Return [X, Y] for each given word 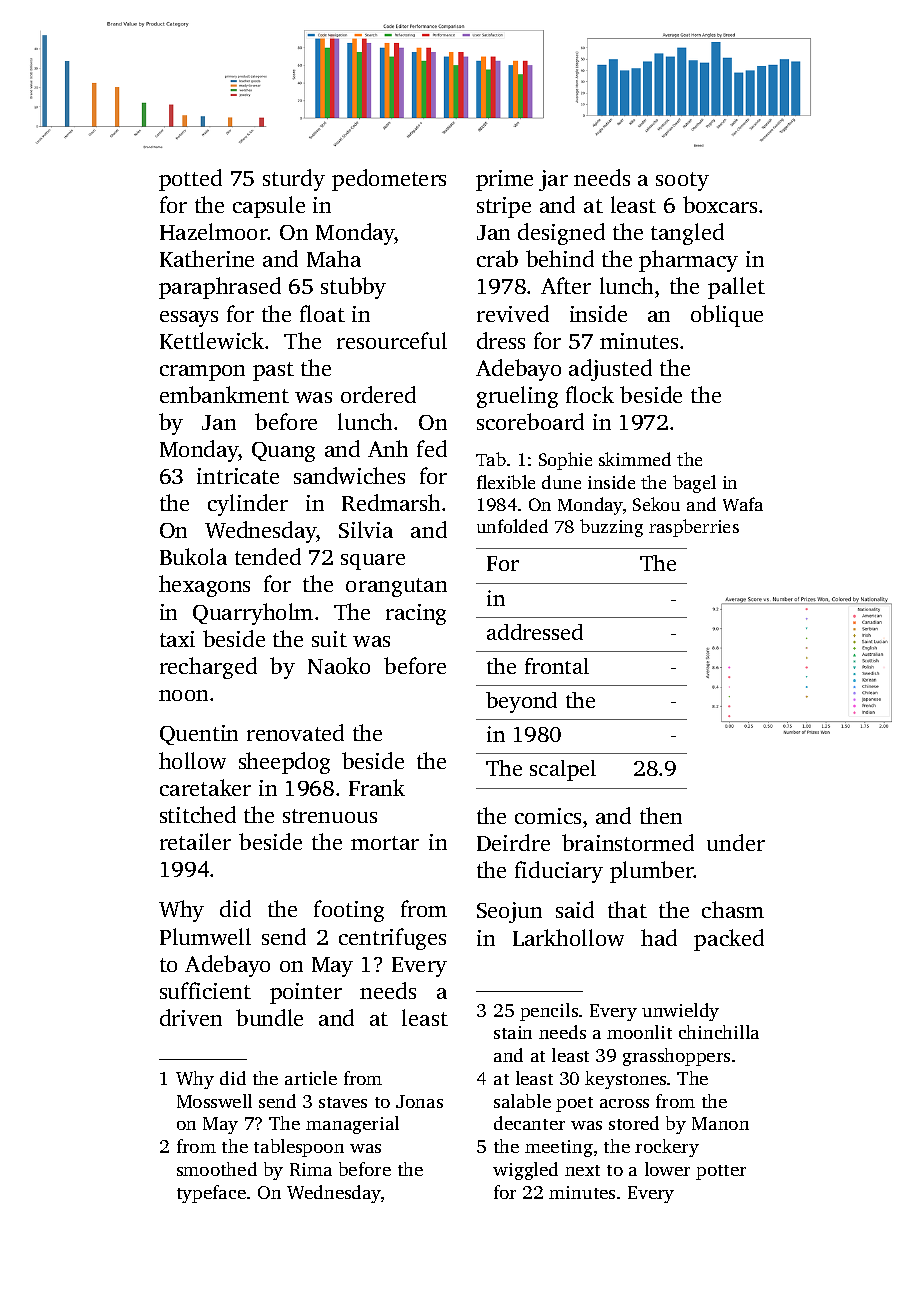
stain [513, 1032]
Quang [283, 452]
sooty [682, 181]
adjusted [610, 370]
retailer [195, 841]
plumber [652, 872]
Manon [720, 1123]
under [736, 842]
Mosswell [214, 1101]
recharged [208, 668]
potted [190, 180]
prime [504, 180]
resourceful [392, 340]
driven [191, 1017]
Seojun [509, 912]
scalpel [563, 770]
